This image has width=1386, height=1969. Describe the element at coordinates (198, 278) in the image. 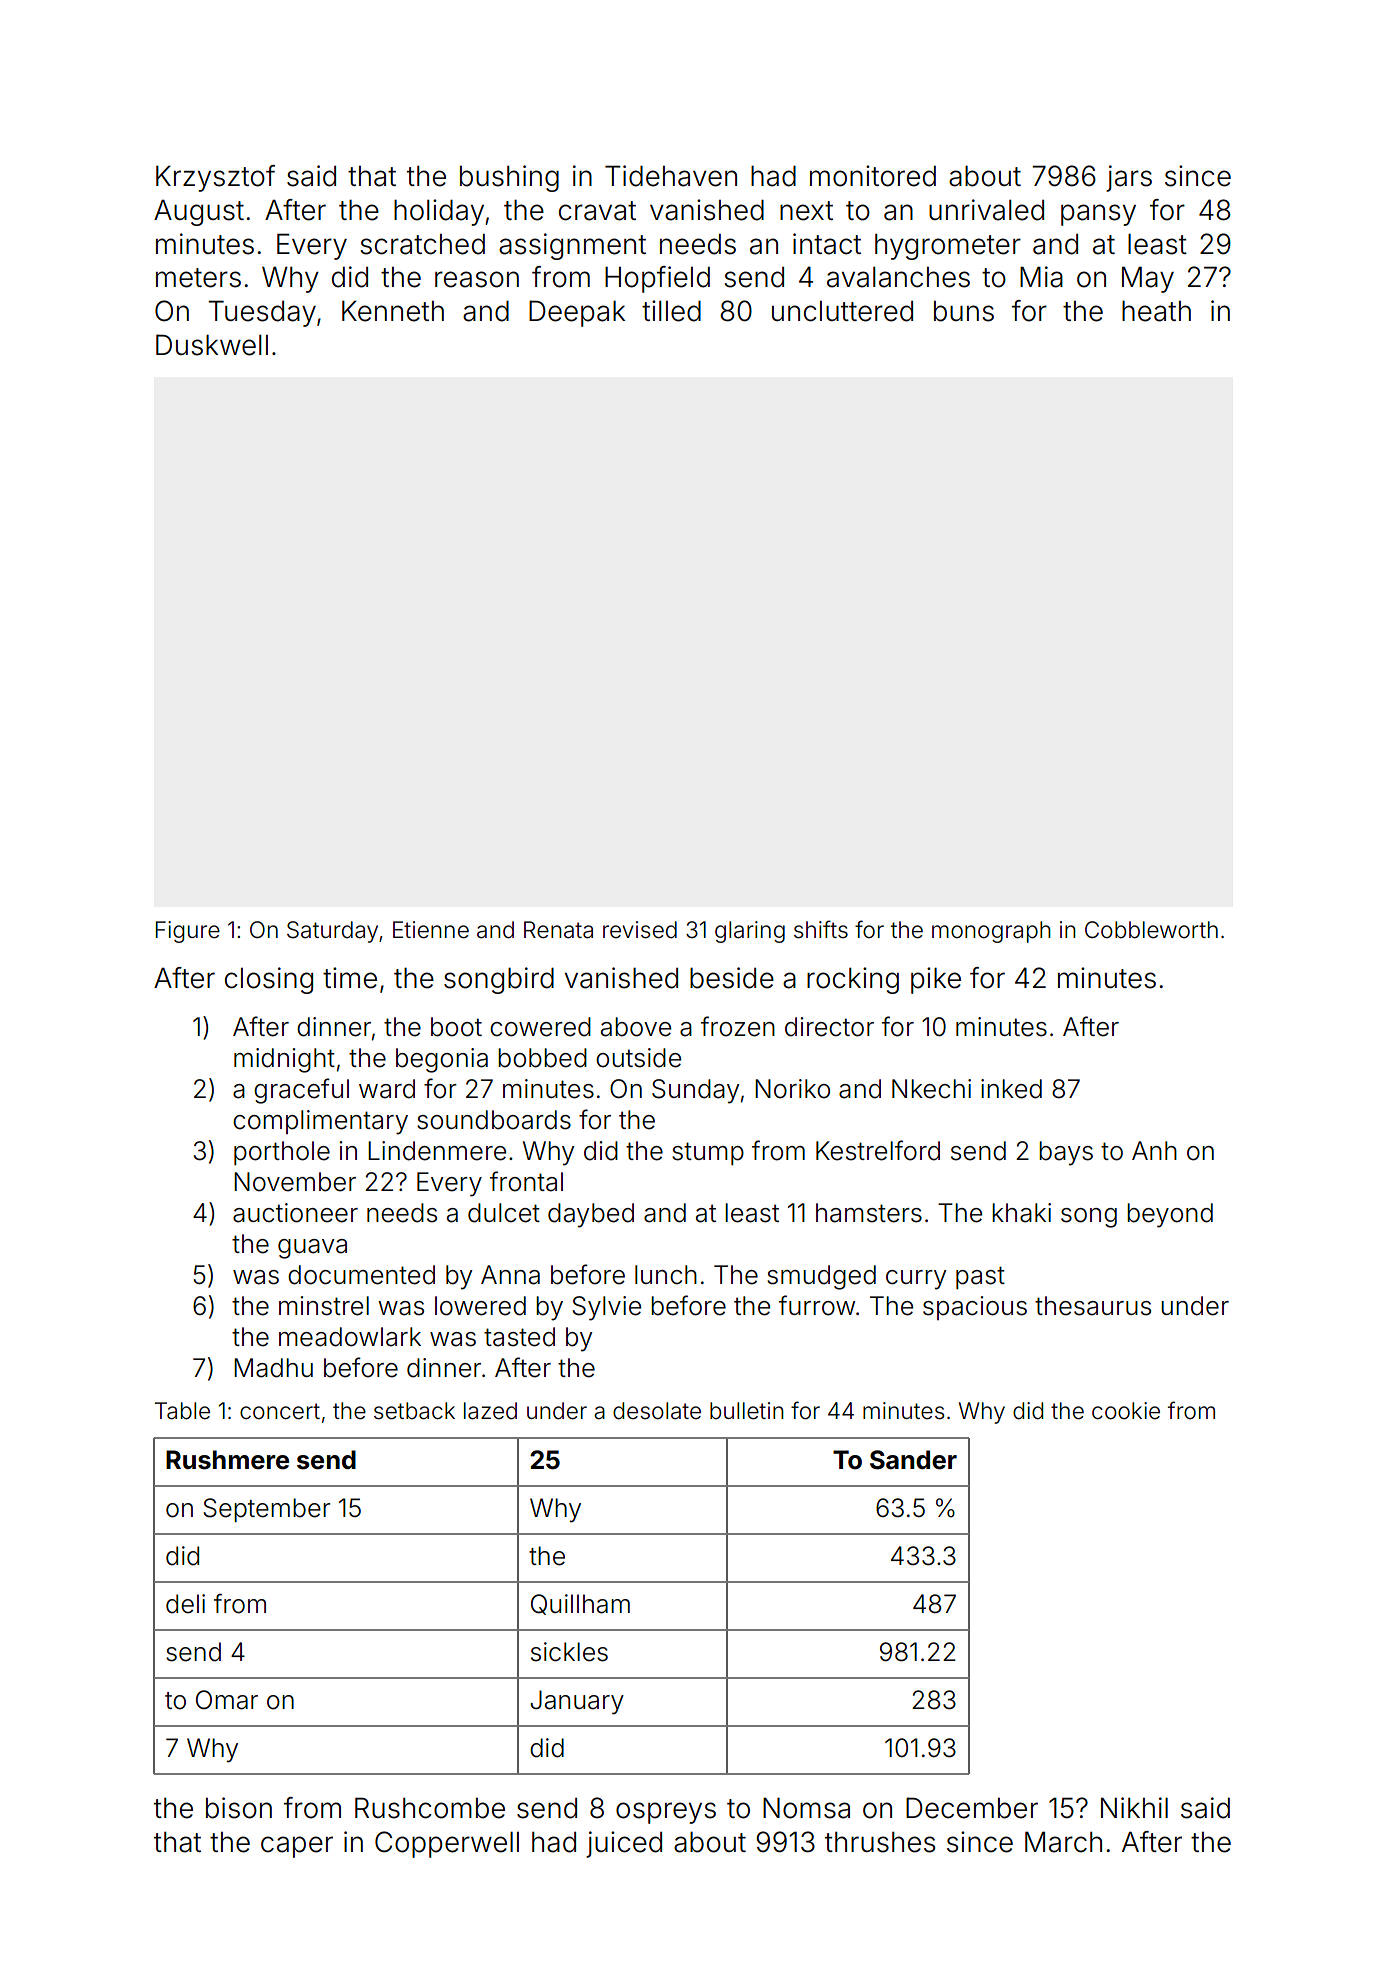

I see `meters` at that location.
